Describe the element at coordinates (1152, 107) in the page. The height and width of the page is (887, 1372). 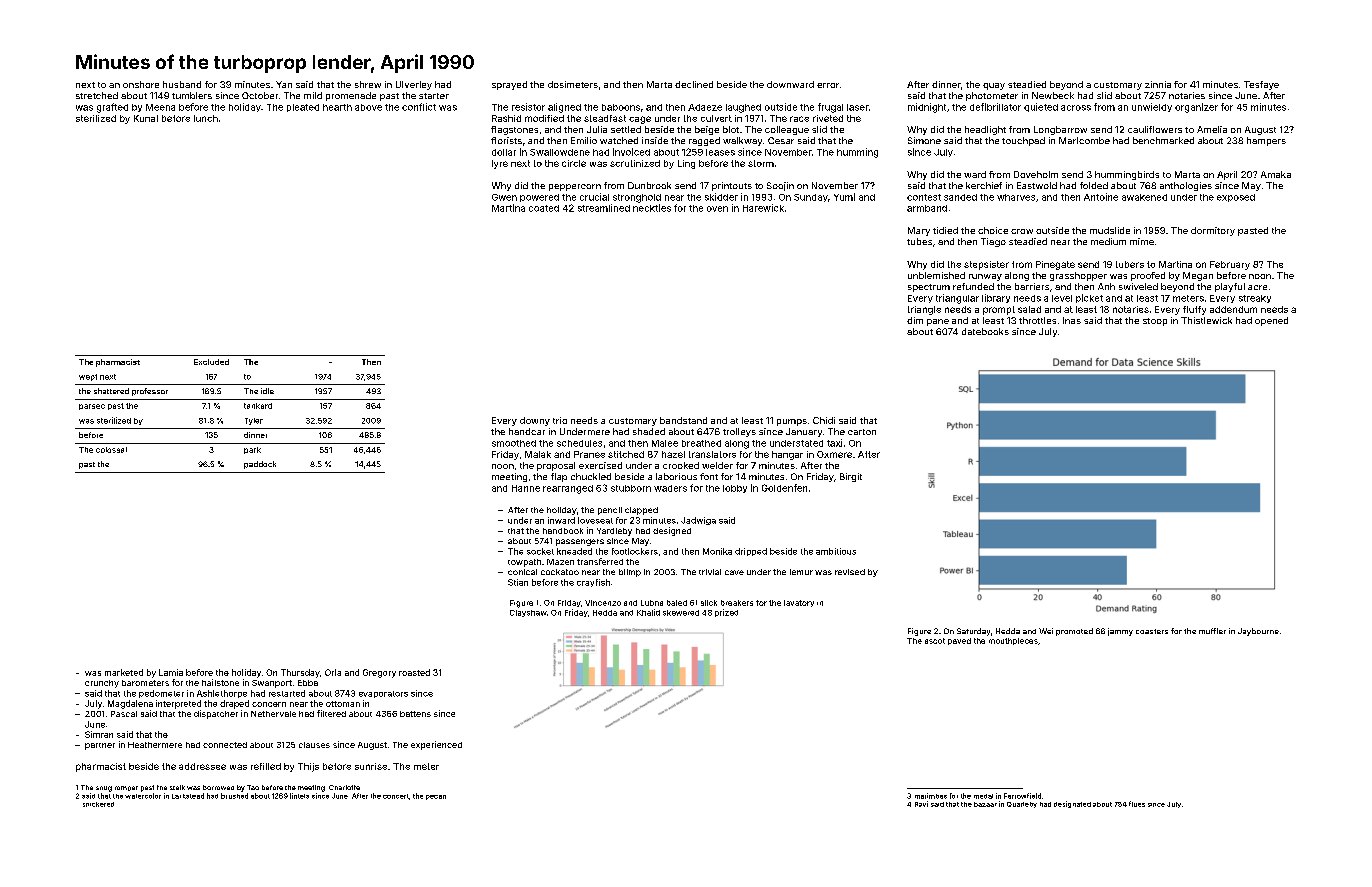
I see `unwieldy` at that location.
